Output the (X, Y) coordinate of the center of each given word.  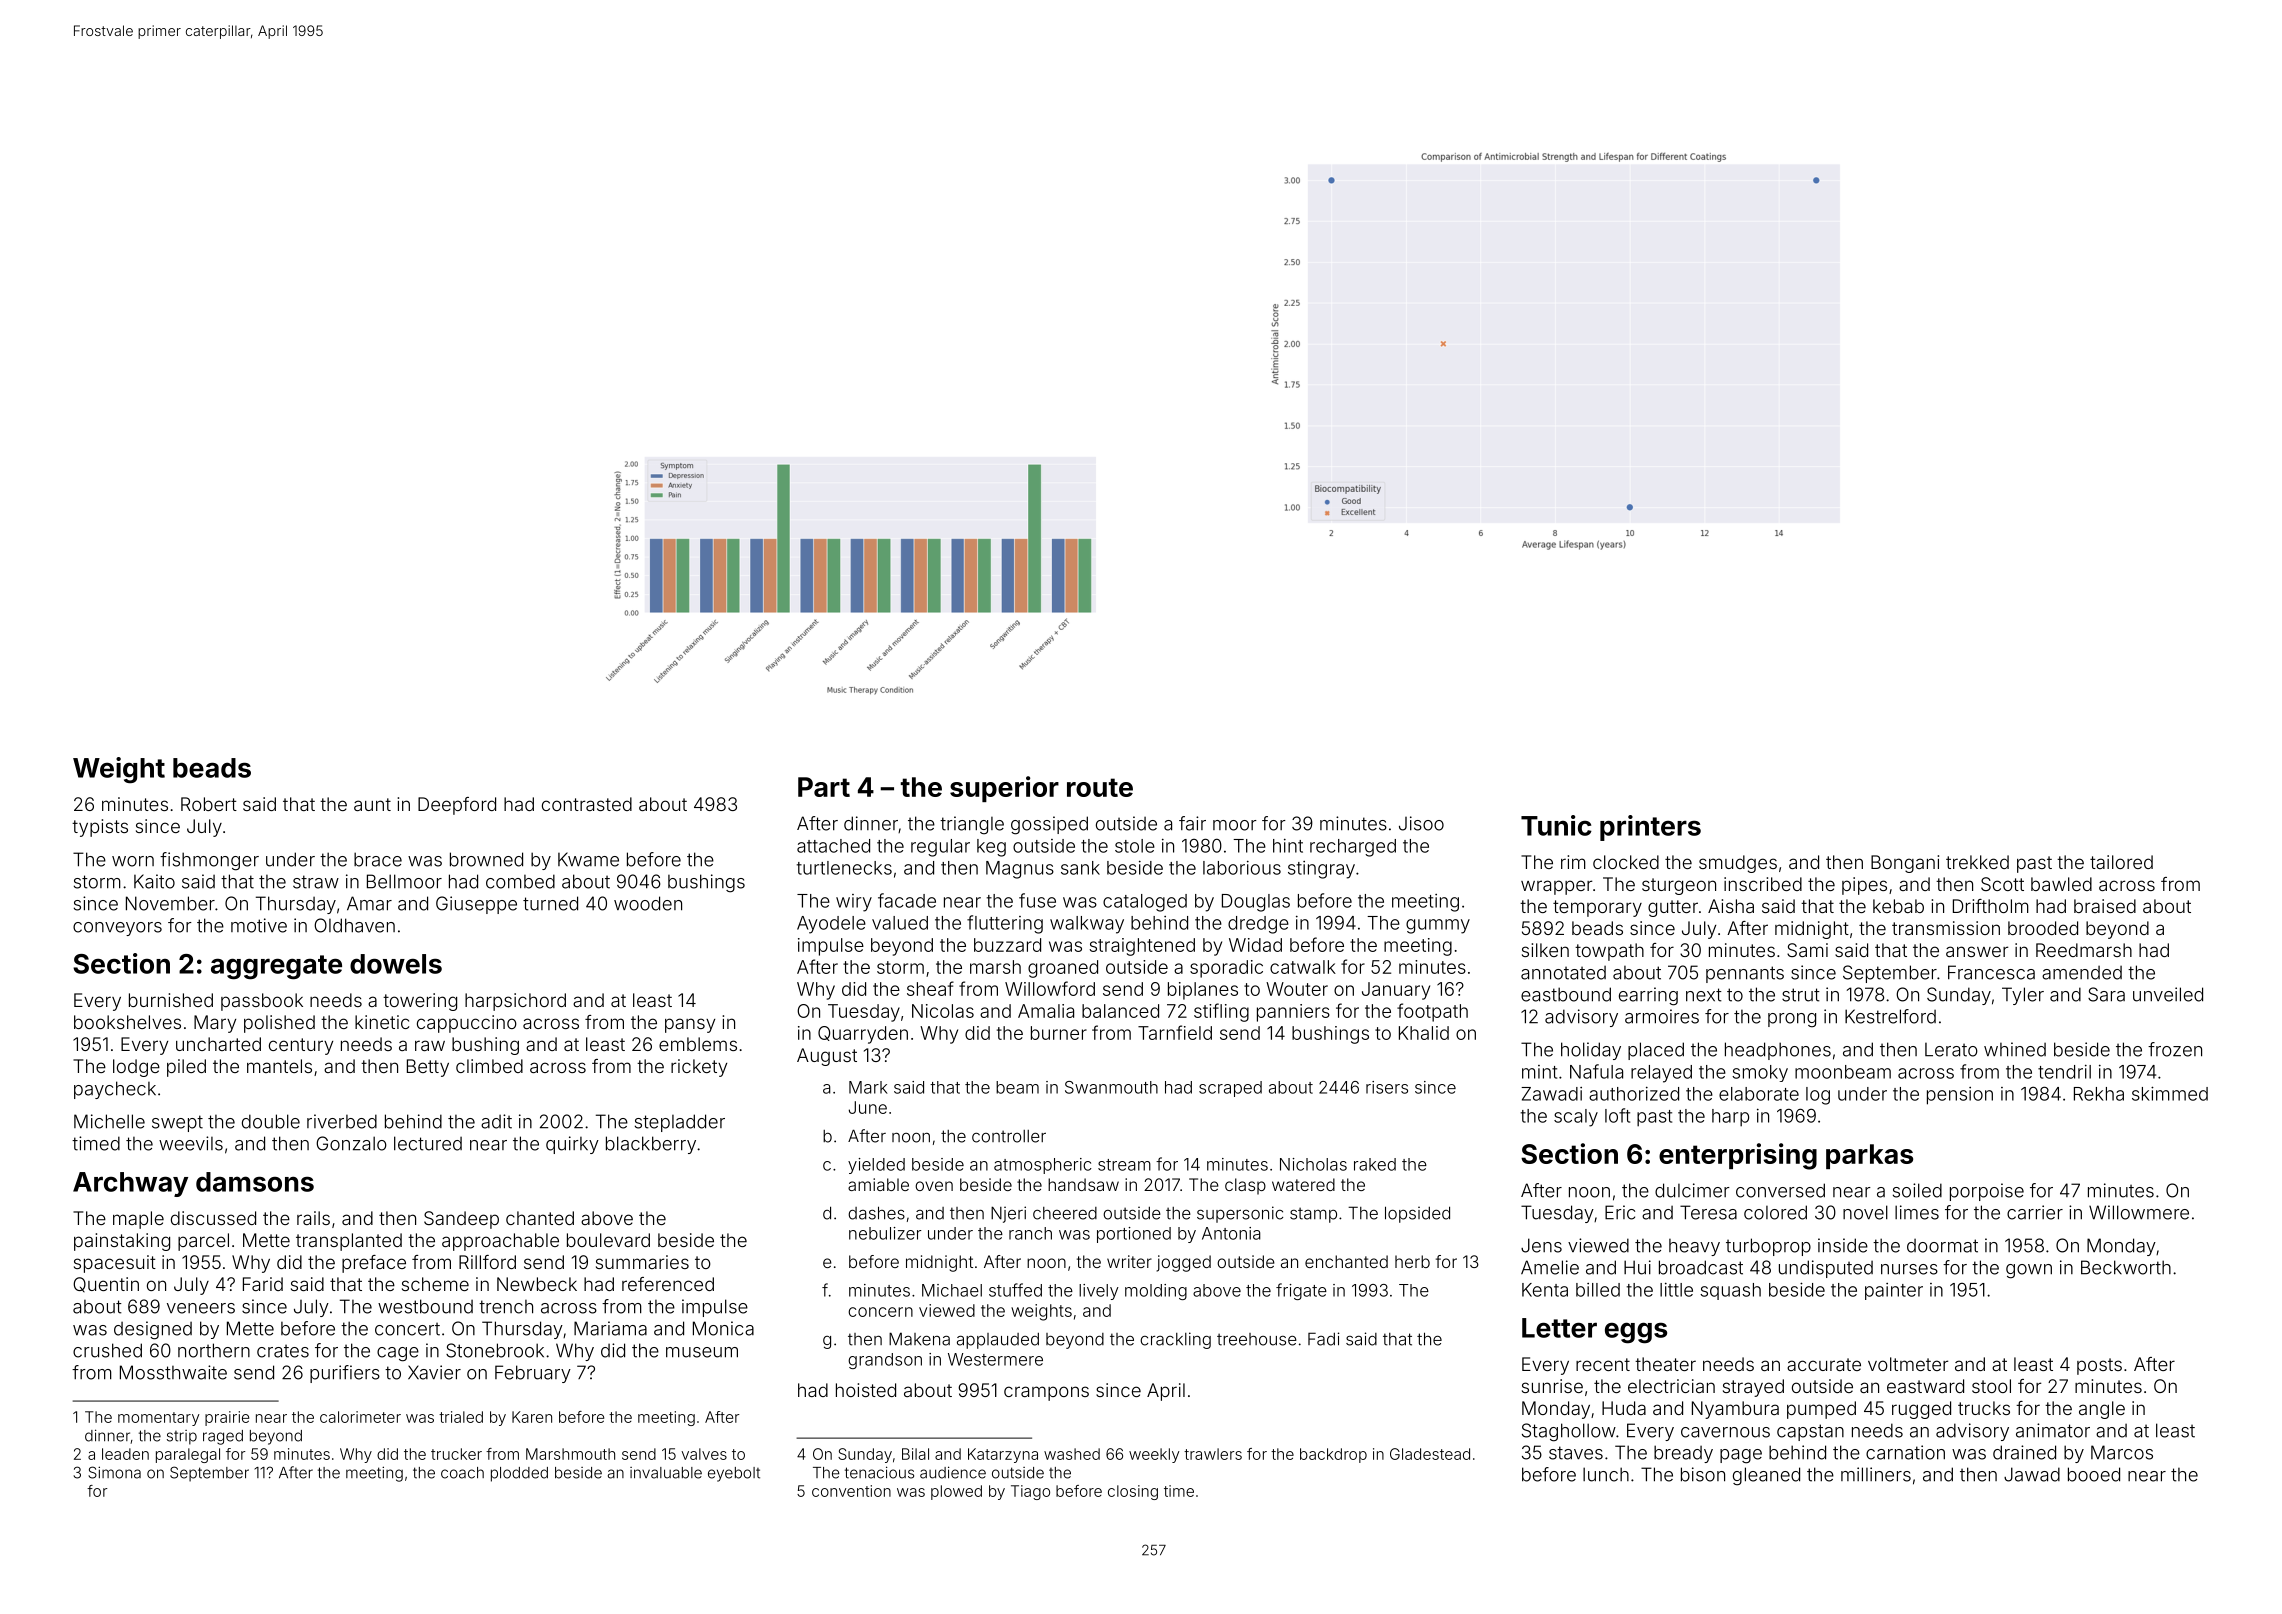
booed (2094, 1474)
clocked (1626, 862)
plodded (519, 1474)
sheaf (930, 988)
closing (1133, 1492)
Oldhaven (354, 925)
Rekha (2099, 1094)
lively (1099, 1292)
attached (833, 846)
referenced (668, 1284)
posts (2099, 1366)
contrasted (587, 804)
